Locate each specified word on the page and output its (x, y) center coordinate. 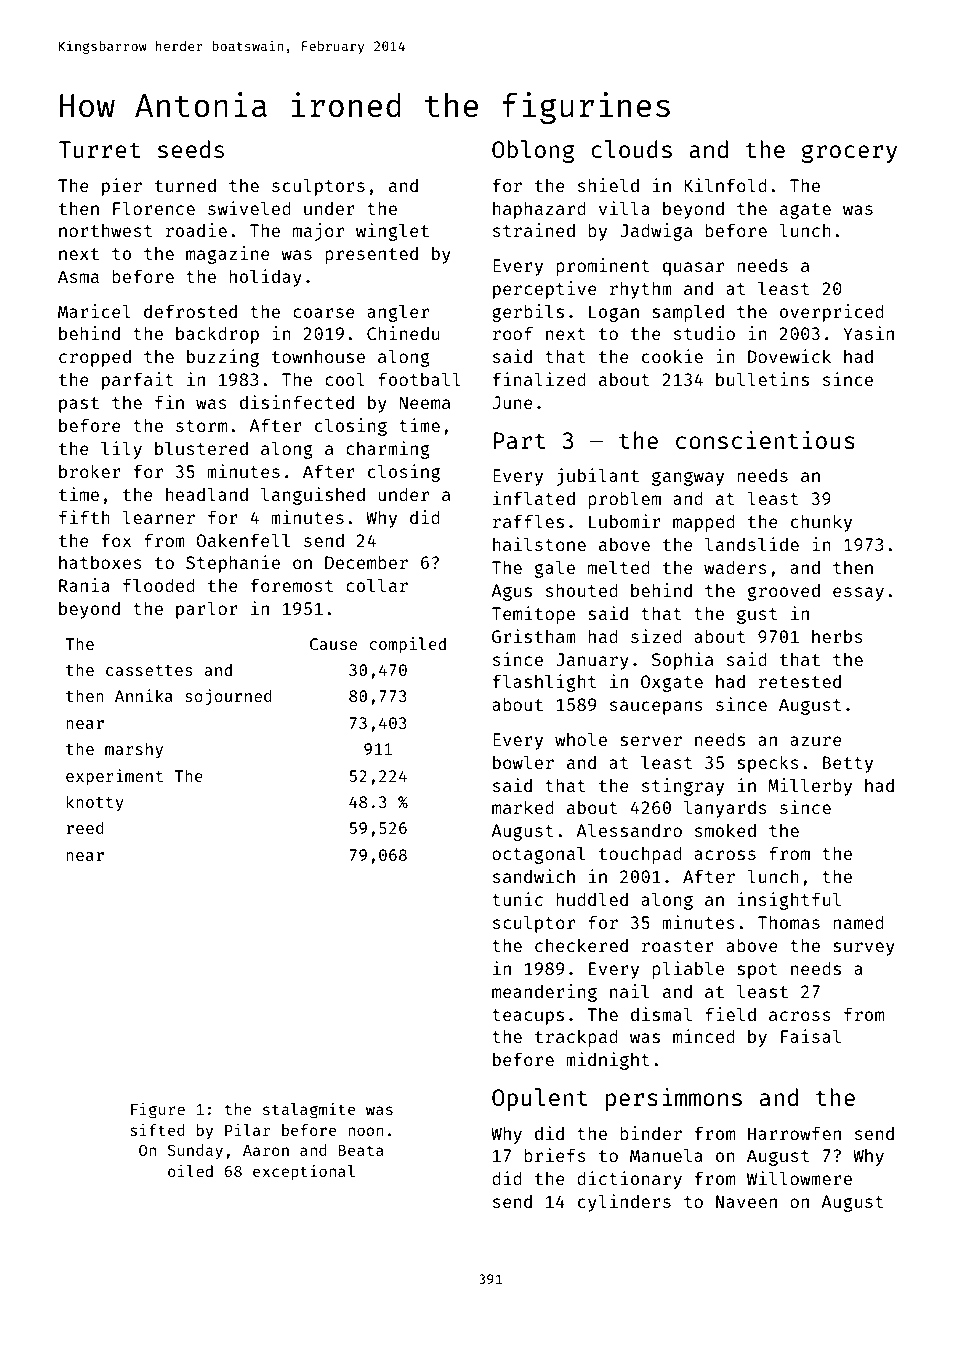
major (318, 232)
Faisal (811, 1036)
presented (371, 255)
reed (85, 827)
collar (377, 585)
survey (864, 949)
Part (519, 440)
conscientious (765, 439)
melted (619, 567)
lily (121, 450)
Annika (144, 695)
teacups (528, 1017)
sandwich (534, 876)
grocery (849, 153)
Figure (158, 1111)
